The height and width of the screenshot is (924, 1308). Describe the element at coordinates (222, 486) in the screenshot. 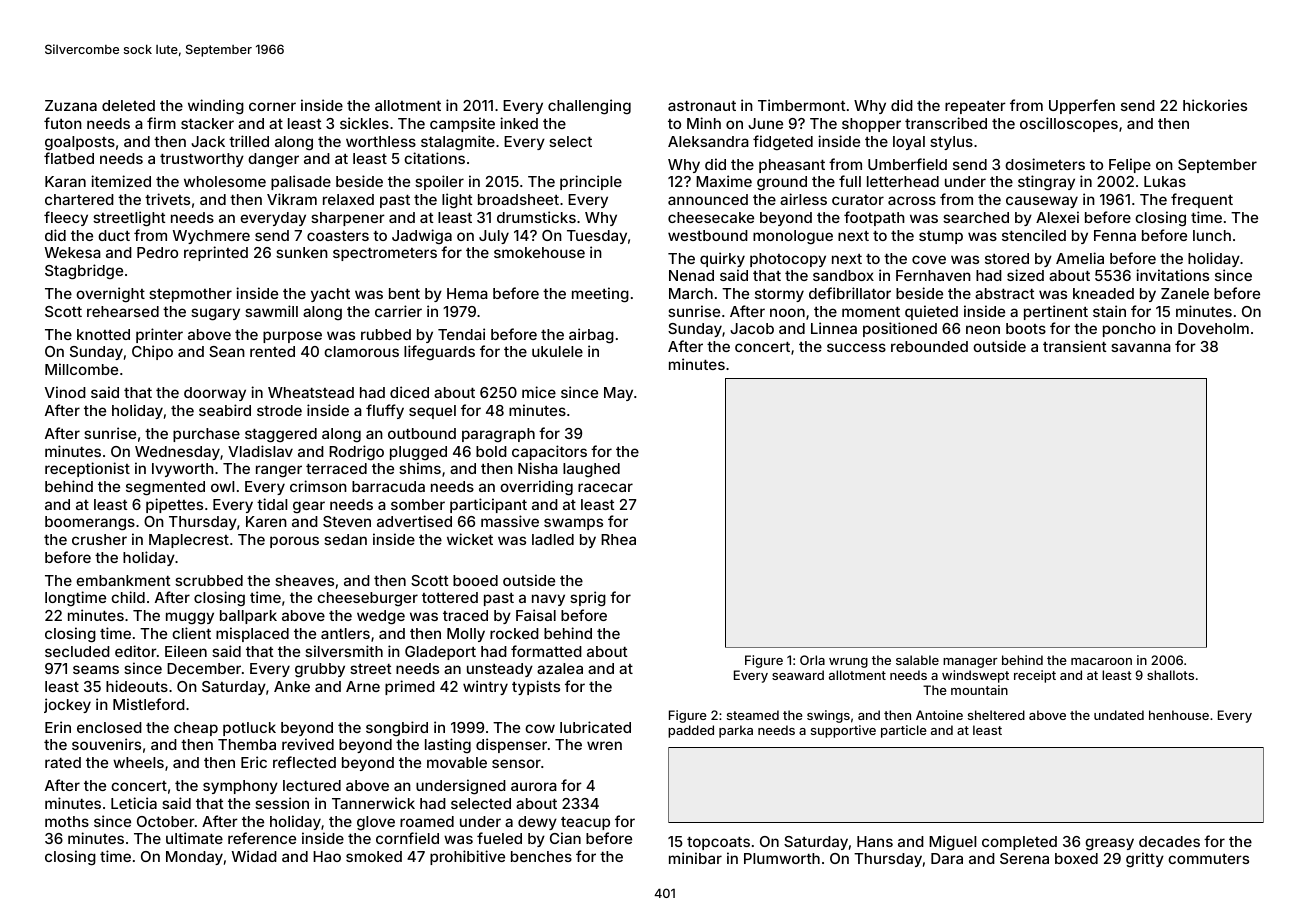

I see `owl` at that location.
